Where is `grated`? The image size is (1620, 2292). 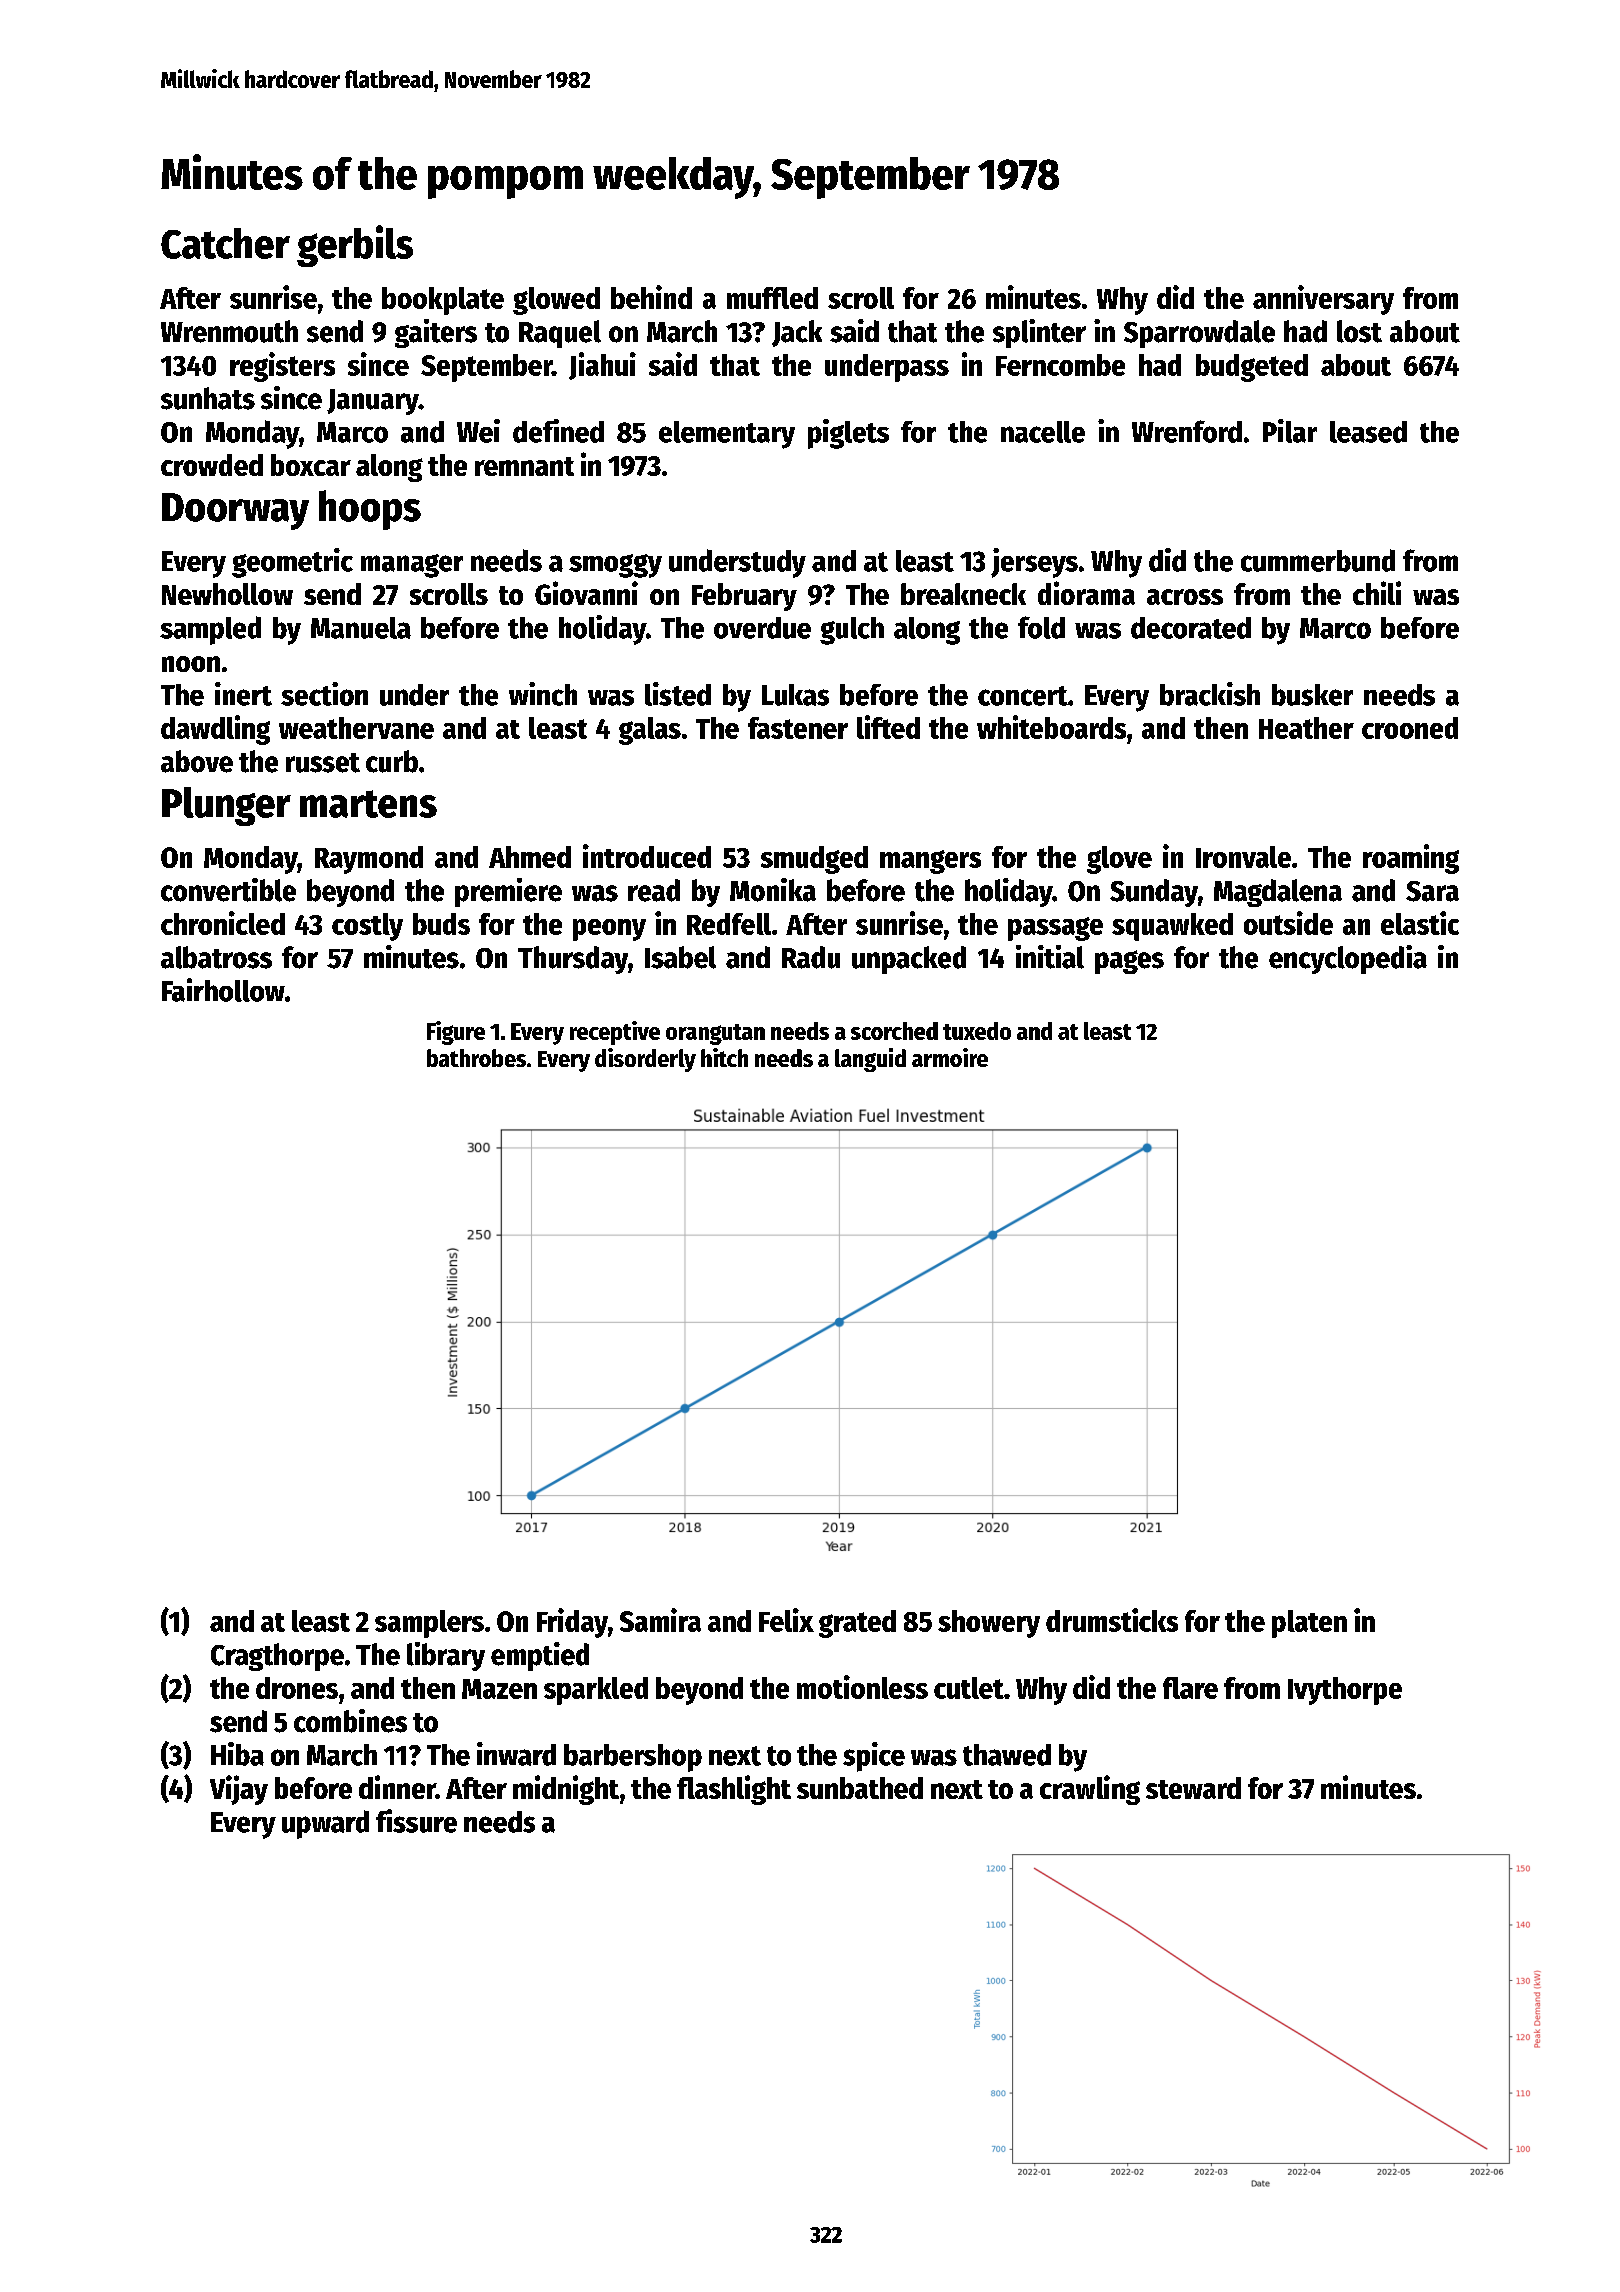 grated is located at coordinates (857, 1624).
